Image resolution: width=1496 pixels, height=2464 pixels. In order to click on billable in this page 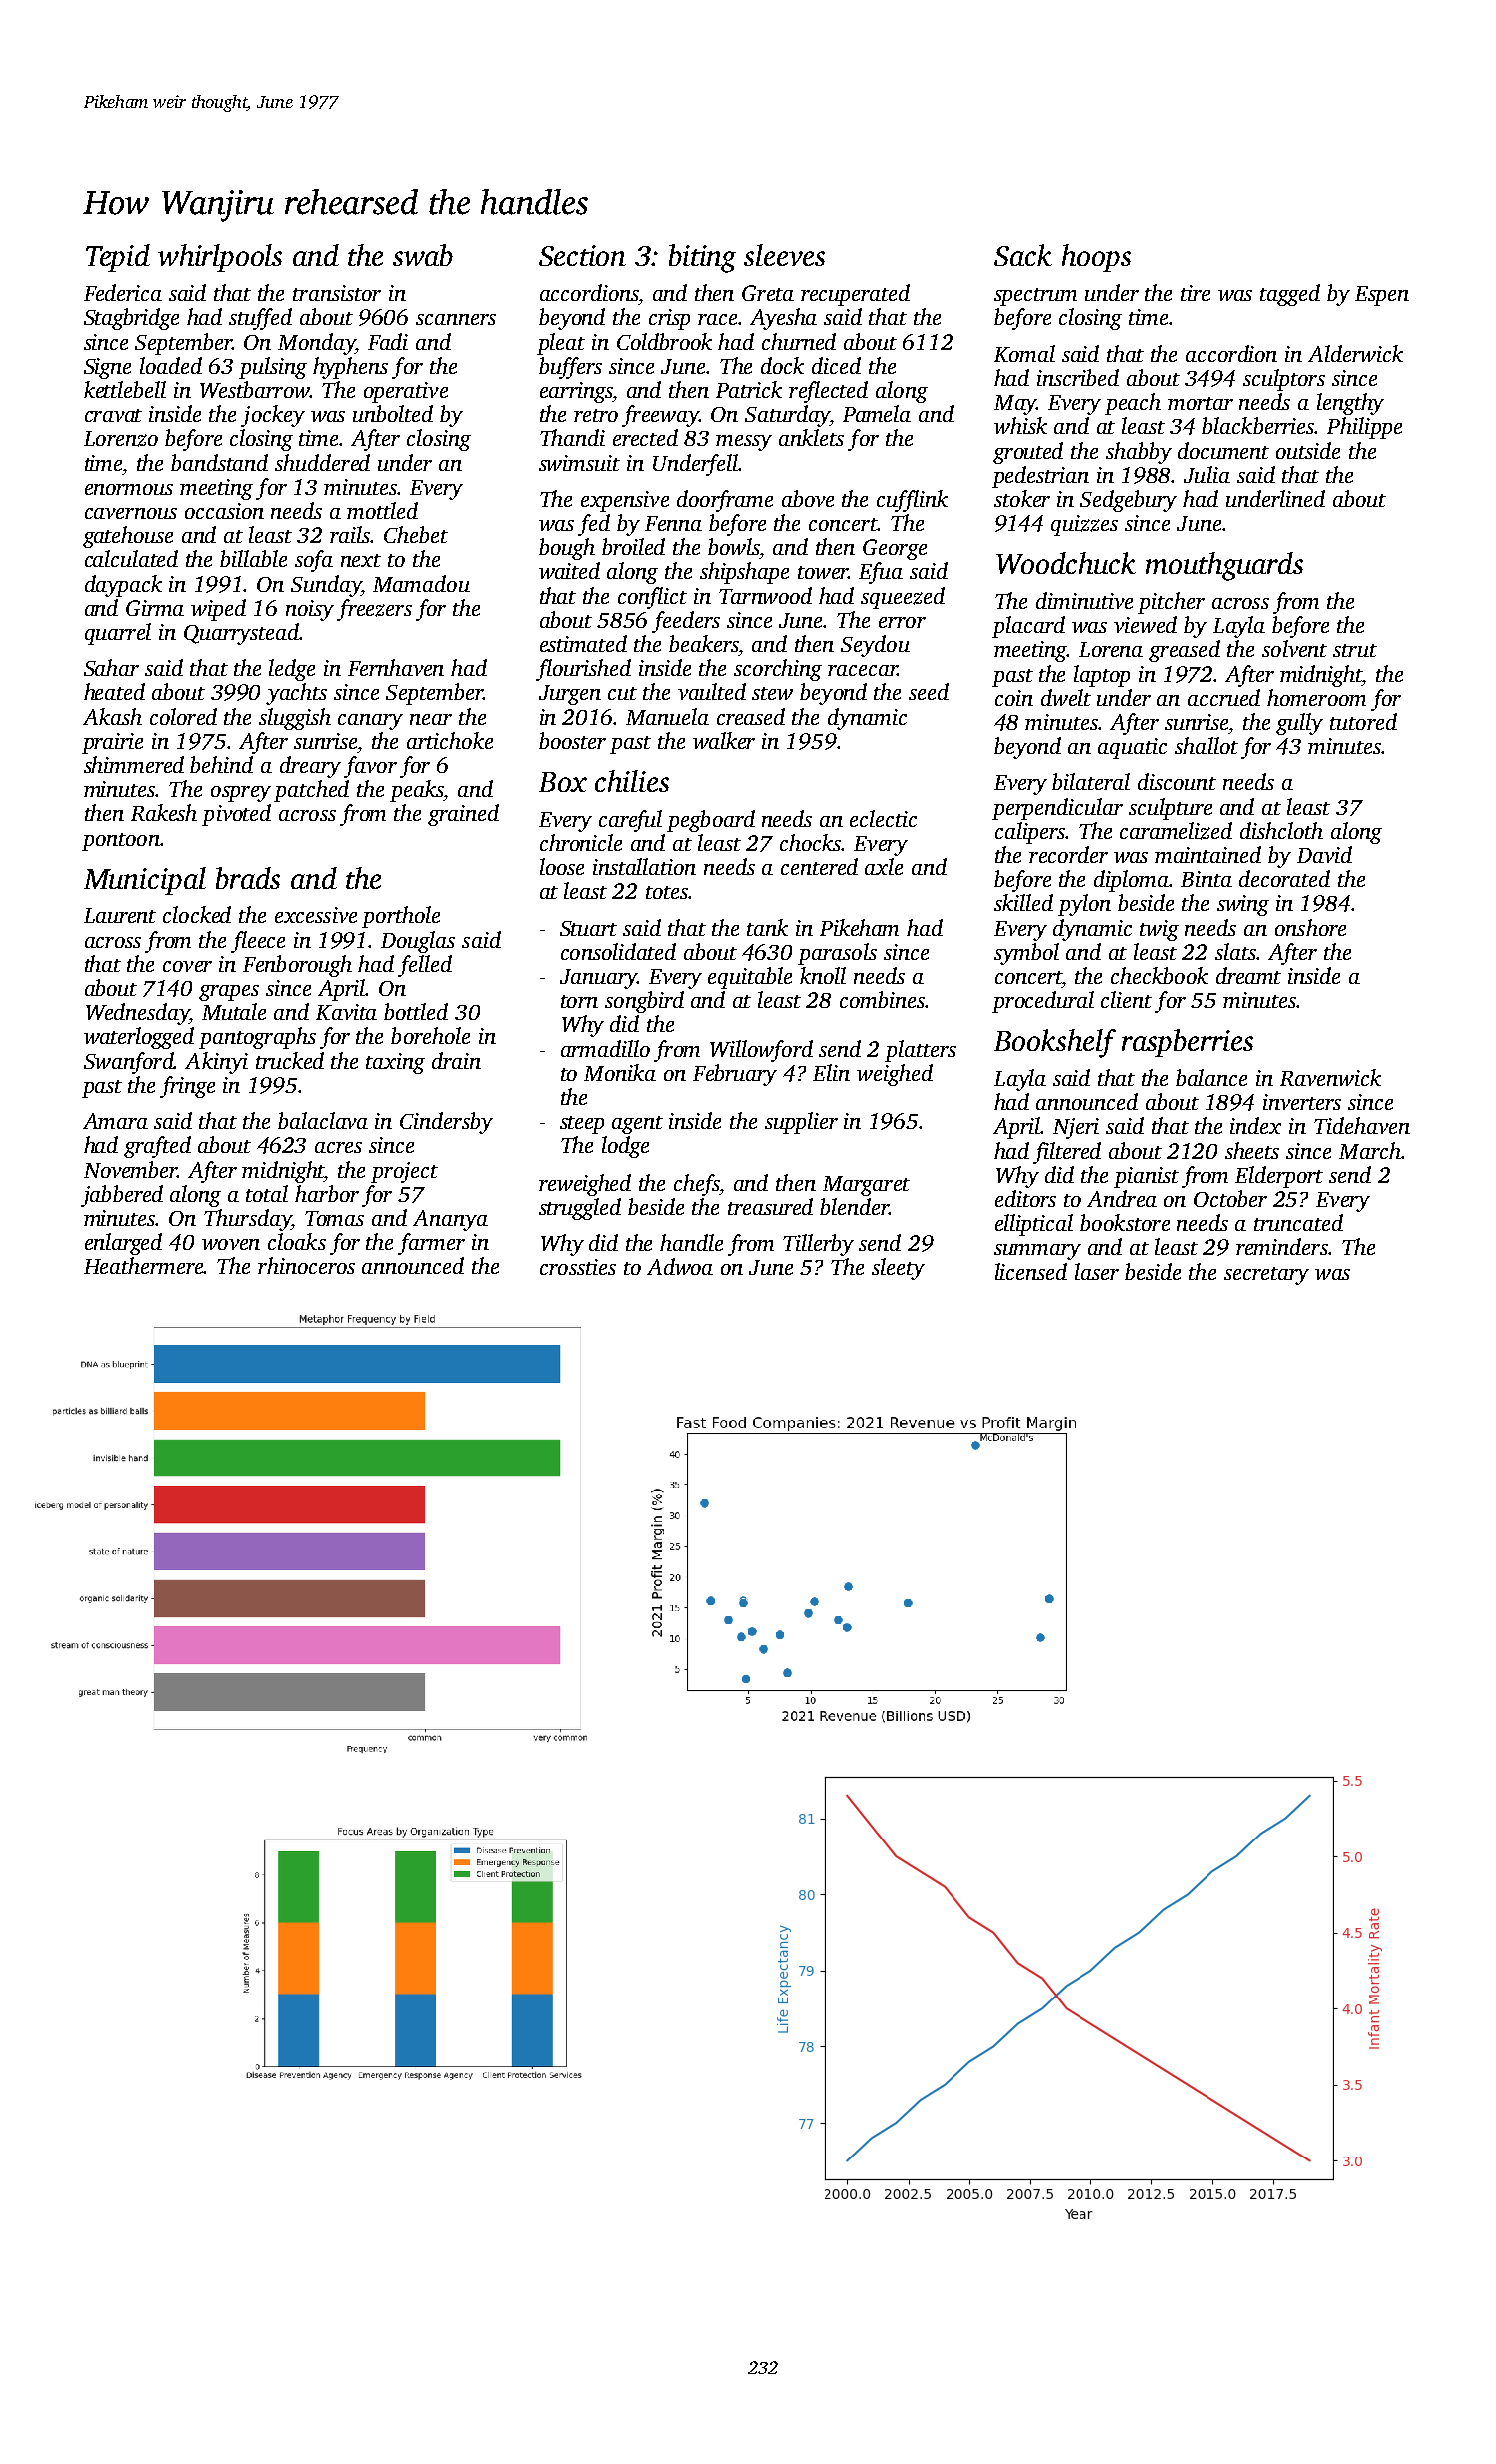, I will do `click(253, 558)`.
